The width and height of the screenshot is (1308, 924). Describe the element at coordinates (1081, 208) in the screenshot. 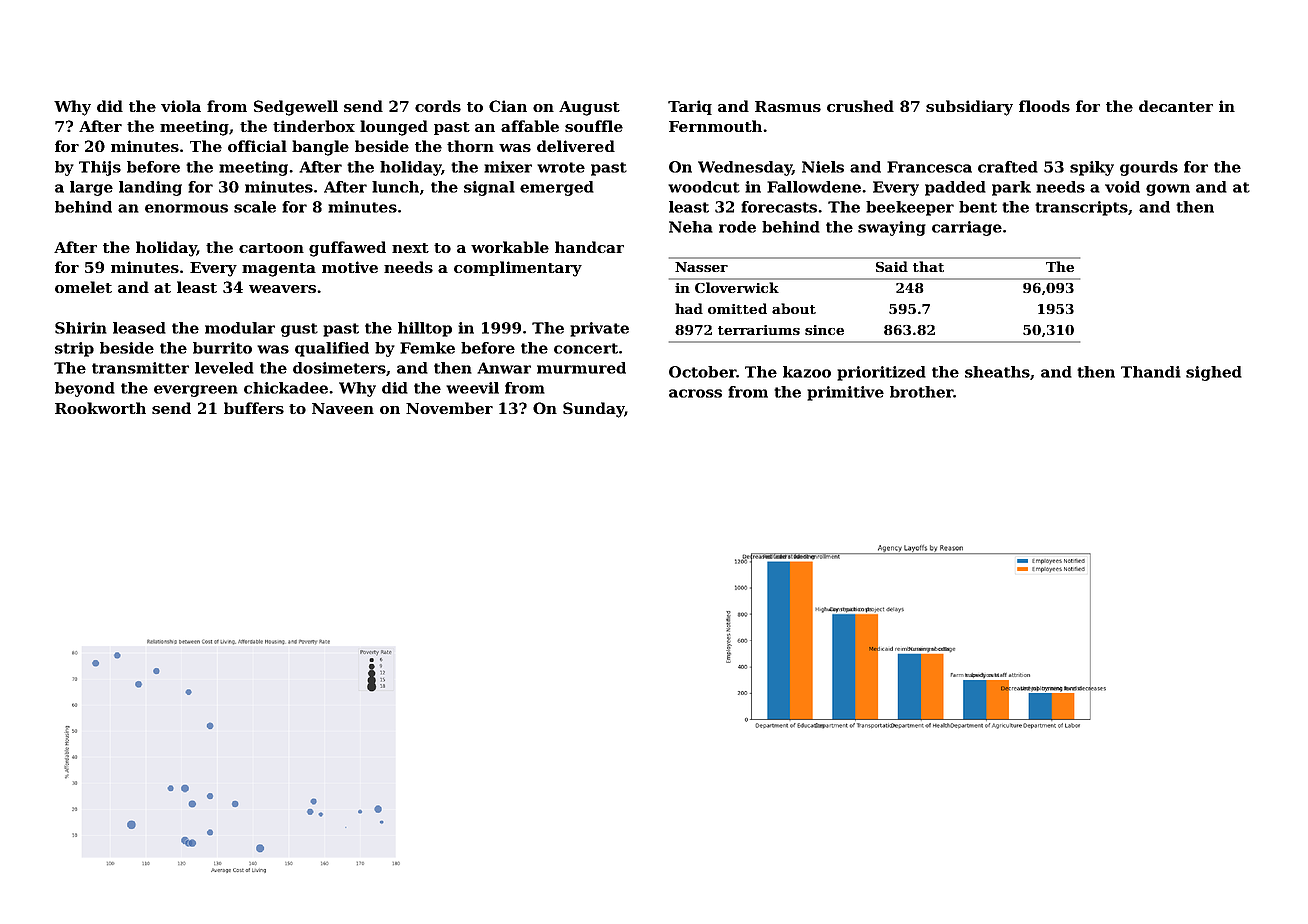

I see `transcripts` at that location.
